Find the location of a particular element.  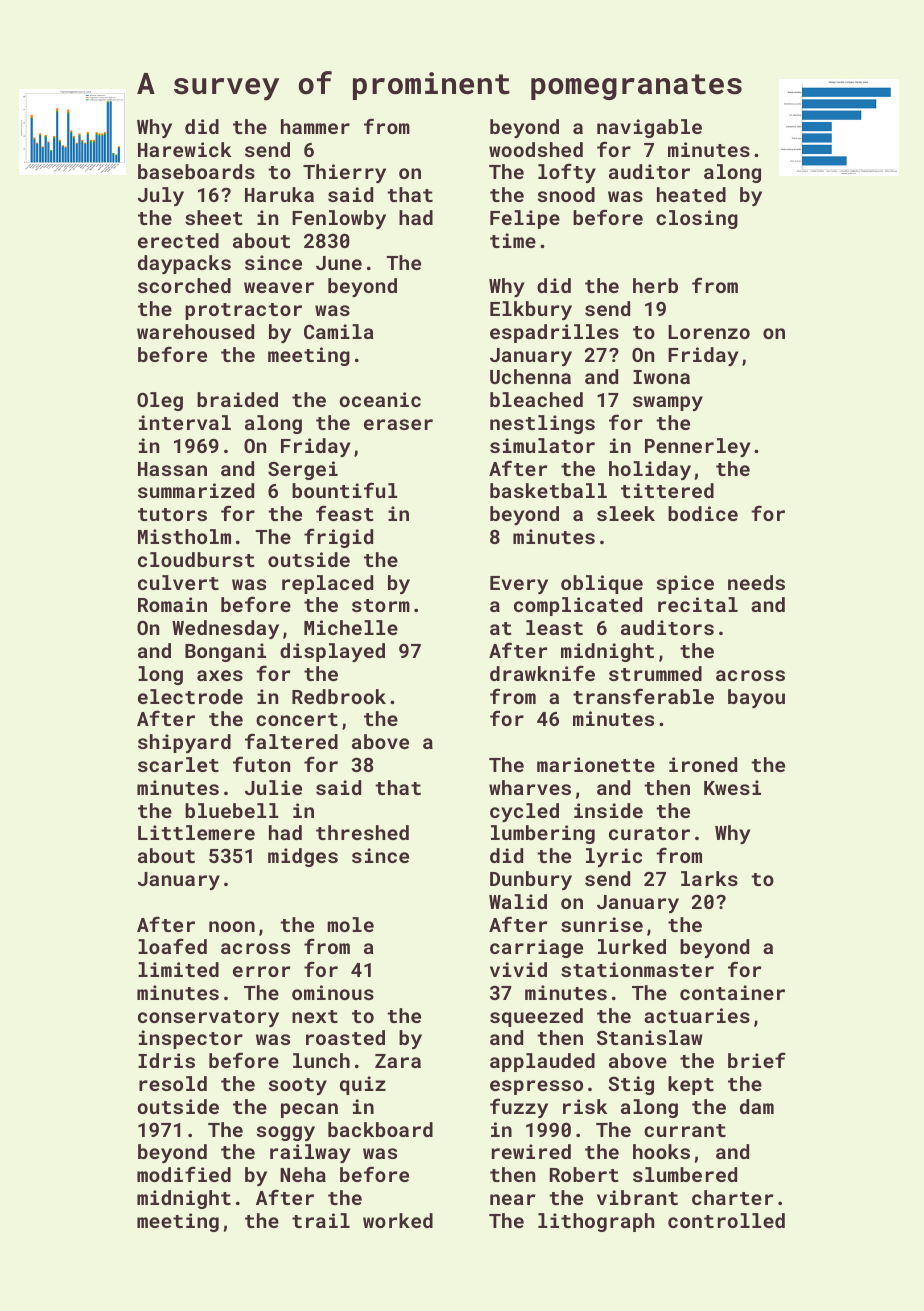

baseboards is located at coordinates (196, 171).
